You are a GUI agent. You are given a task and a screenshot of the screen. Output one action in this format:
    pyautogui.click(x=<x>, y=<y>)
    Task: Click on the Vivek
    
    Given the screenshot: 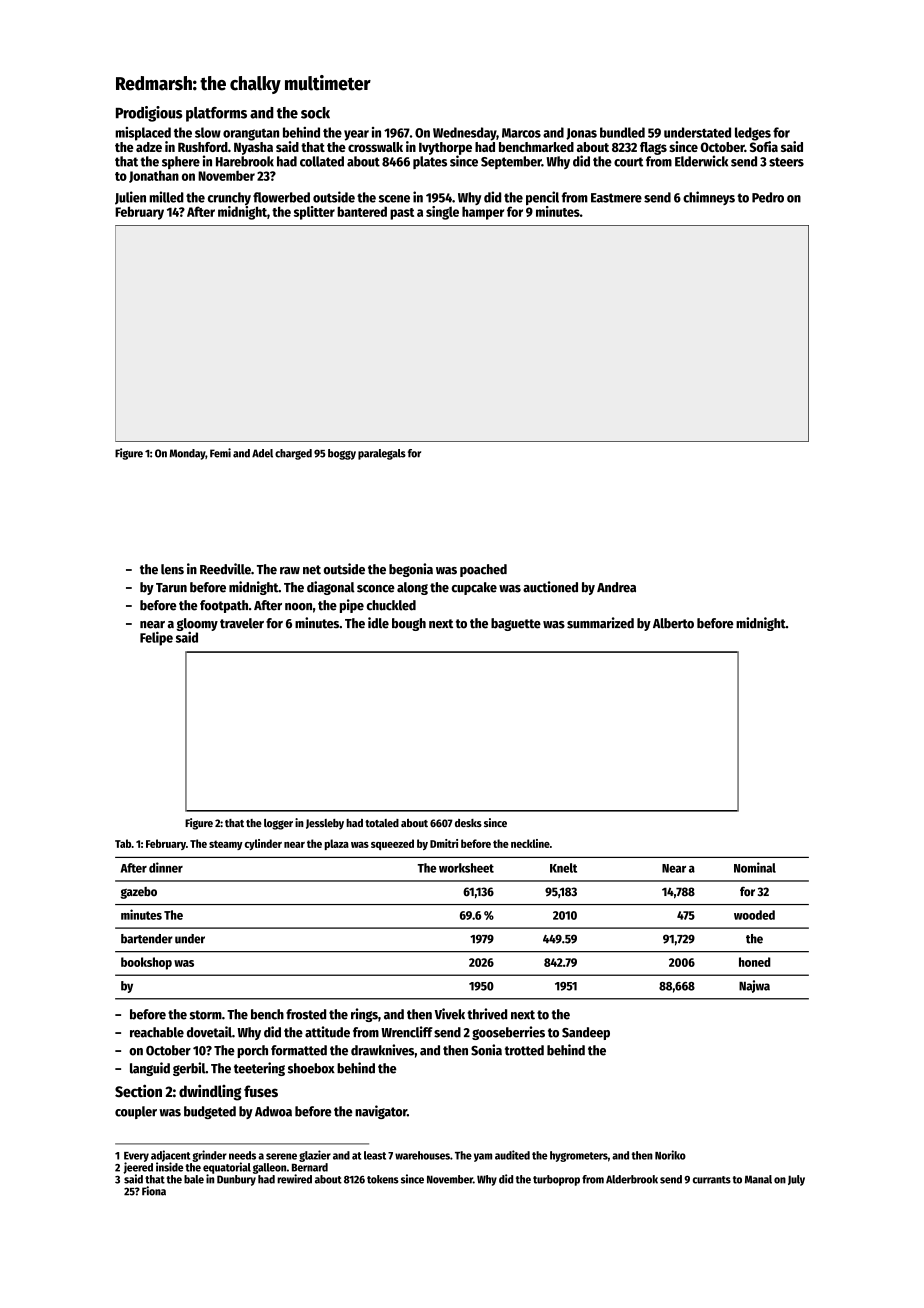 What is the action you would take?
    pyautogui.click(x=450, y=1014)
